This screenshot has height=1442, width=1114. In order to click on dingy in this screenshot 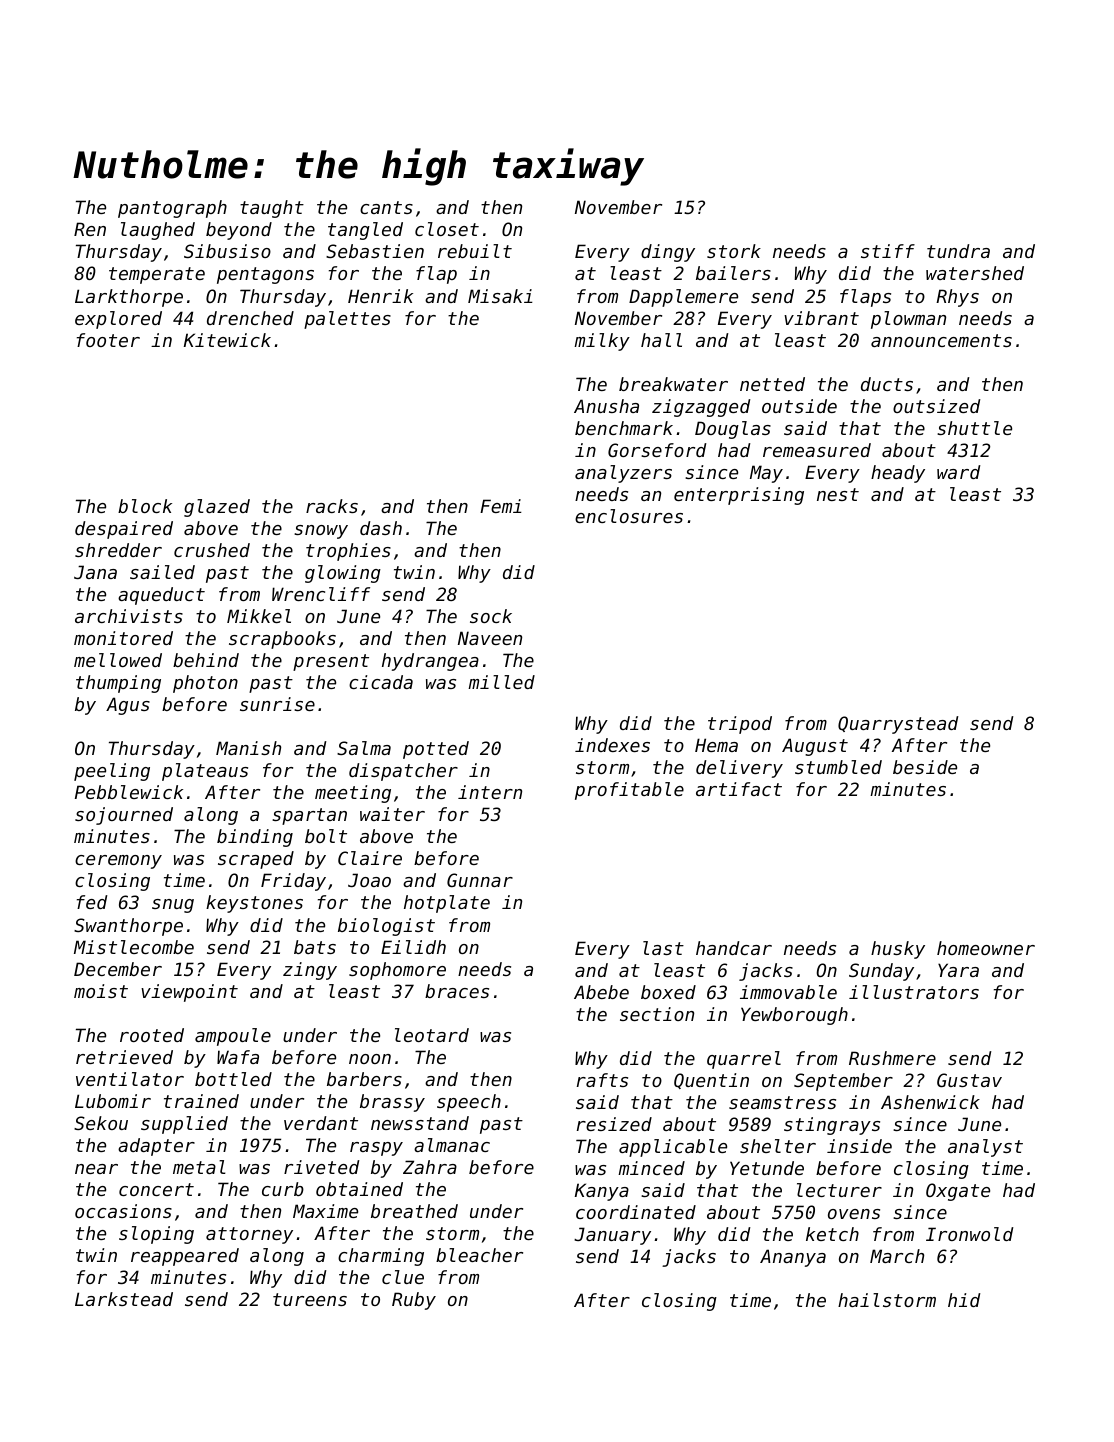, I will do `click(668, 253)`.
